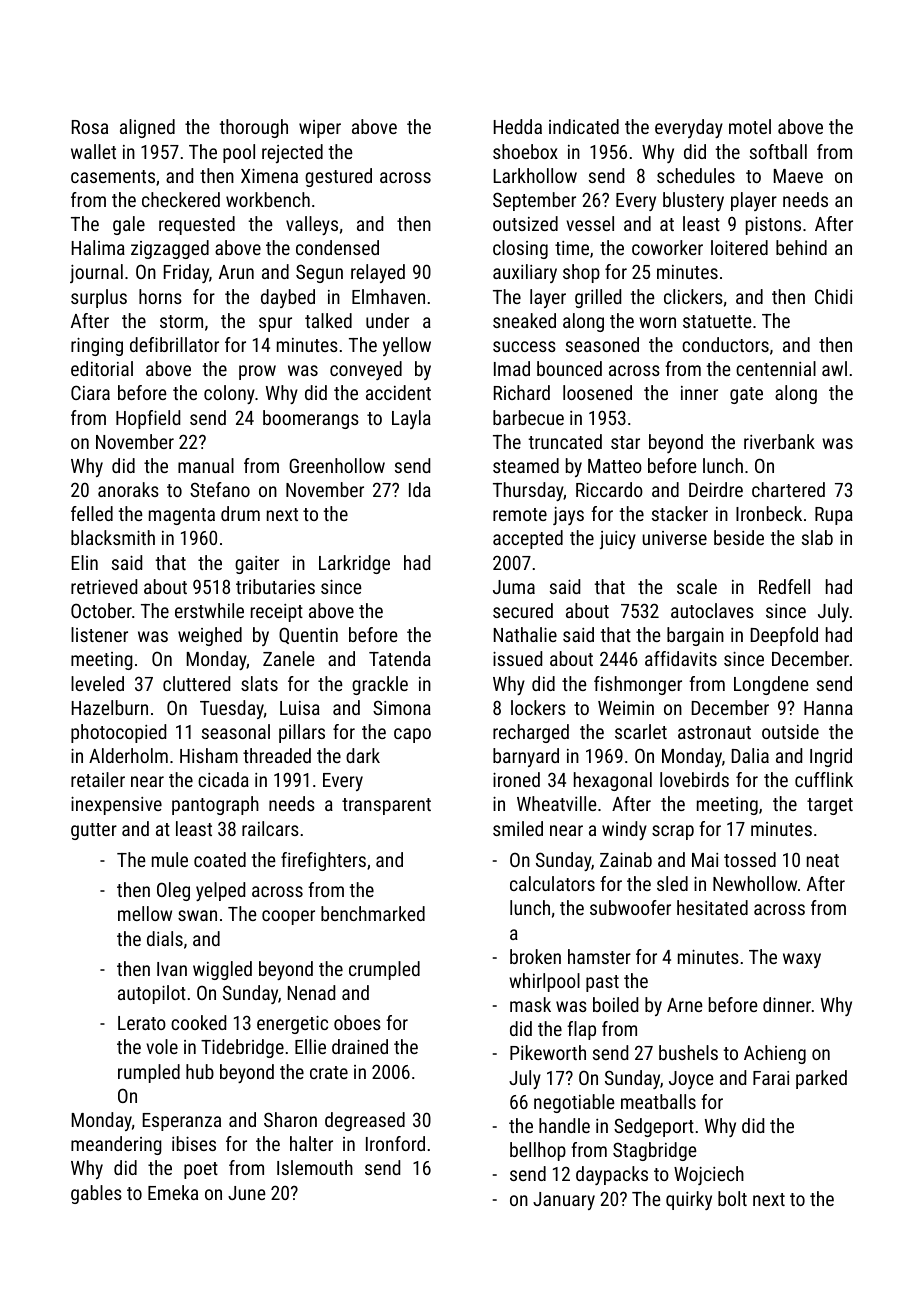  What do you see at coordinates (329, 1072) in the page?
I see `crate` at bounding box center [329, 1072].
